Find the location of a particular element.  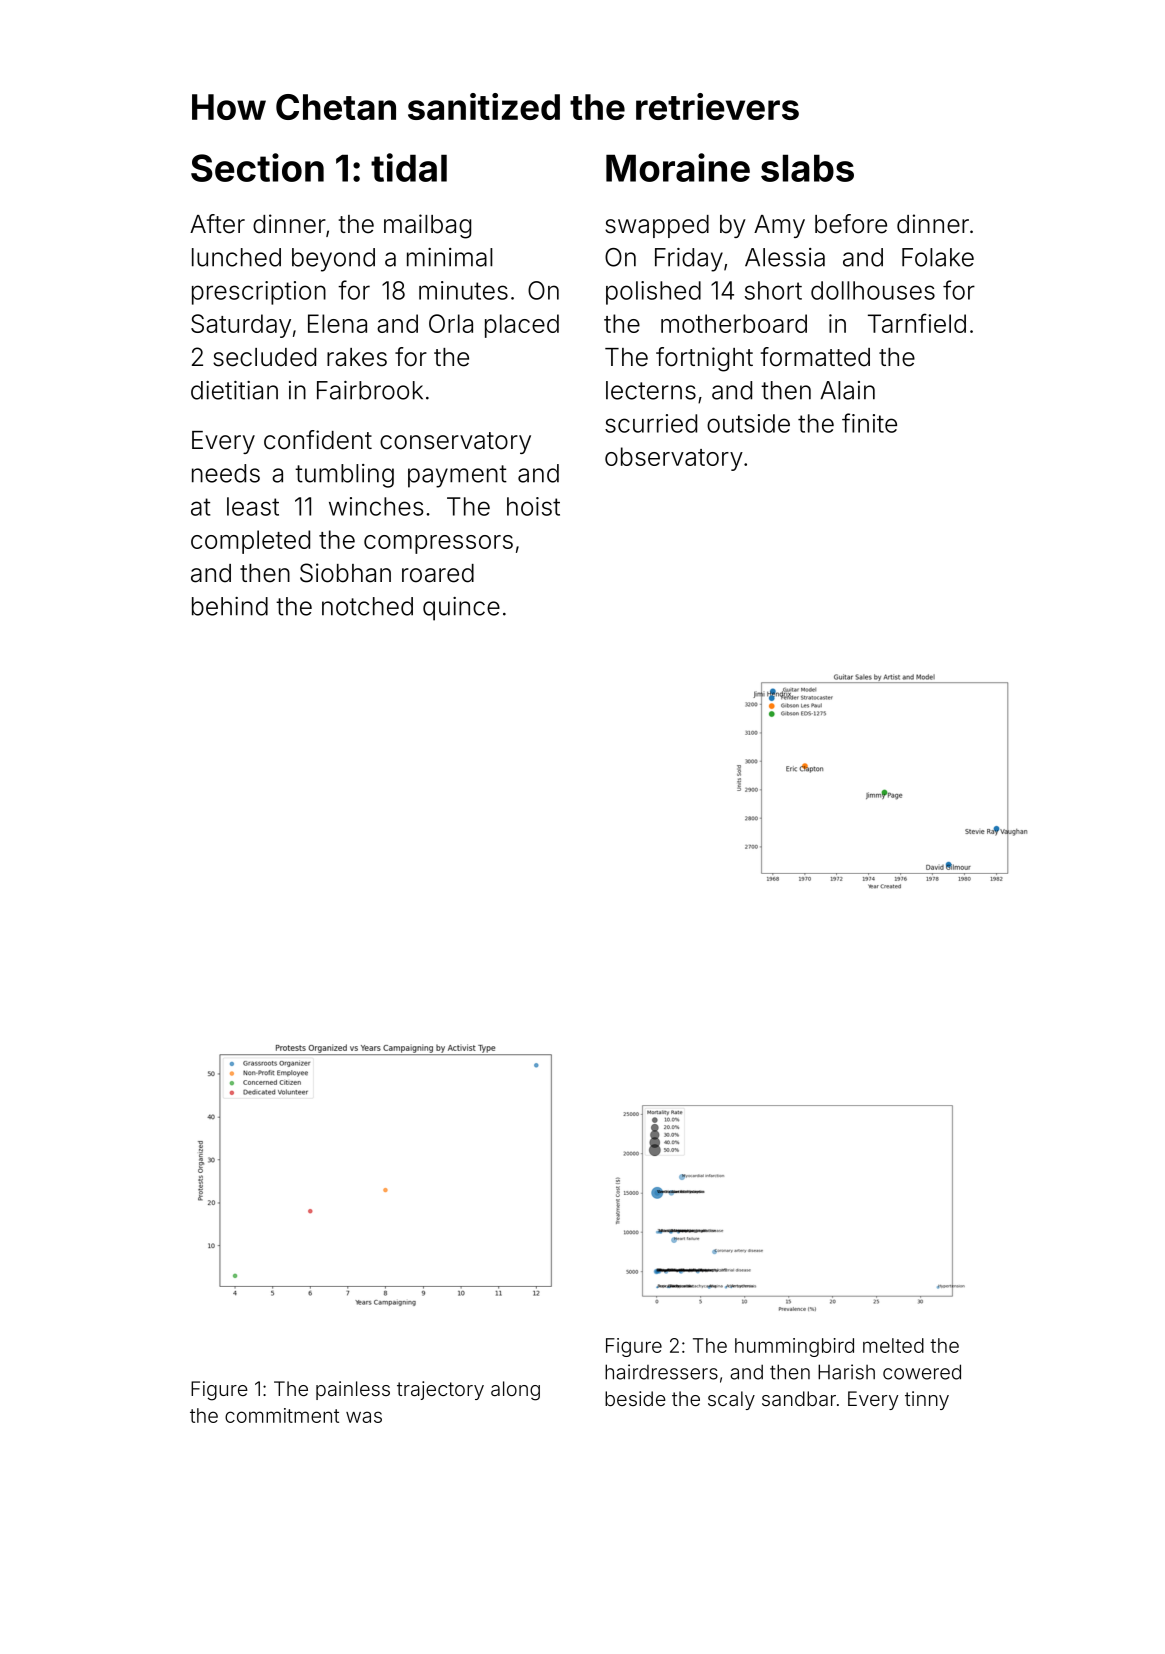

behind is located at coordinates (230, 606).
